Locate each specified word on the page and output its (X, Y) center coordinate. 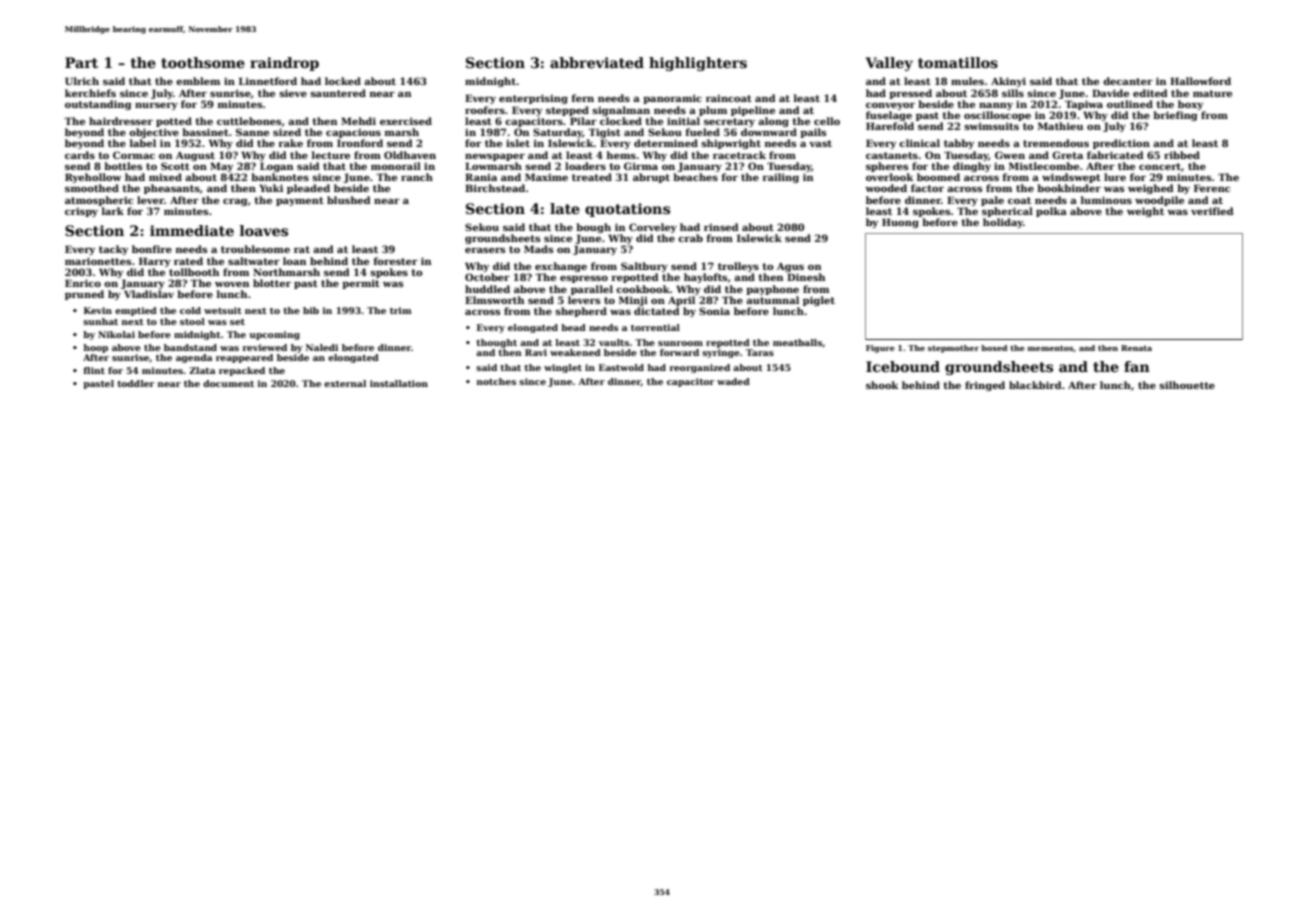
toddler (135, 383)
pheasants (172, 189)
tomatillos (958, 62)
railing (781, 178)
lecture (331, 155)
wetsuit (223, 310)
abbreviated (597, 62)
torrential (655, 327)
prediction (1121, 144)
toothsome (203, 62)
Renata (1136, 348)
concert (1160, 166)
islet (518, 143)
